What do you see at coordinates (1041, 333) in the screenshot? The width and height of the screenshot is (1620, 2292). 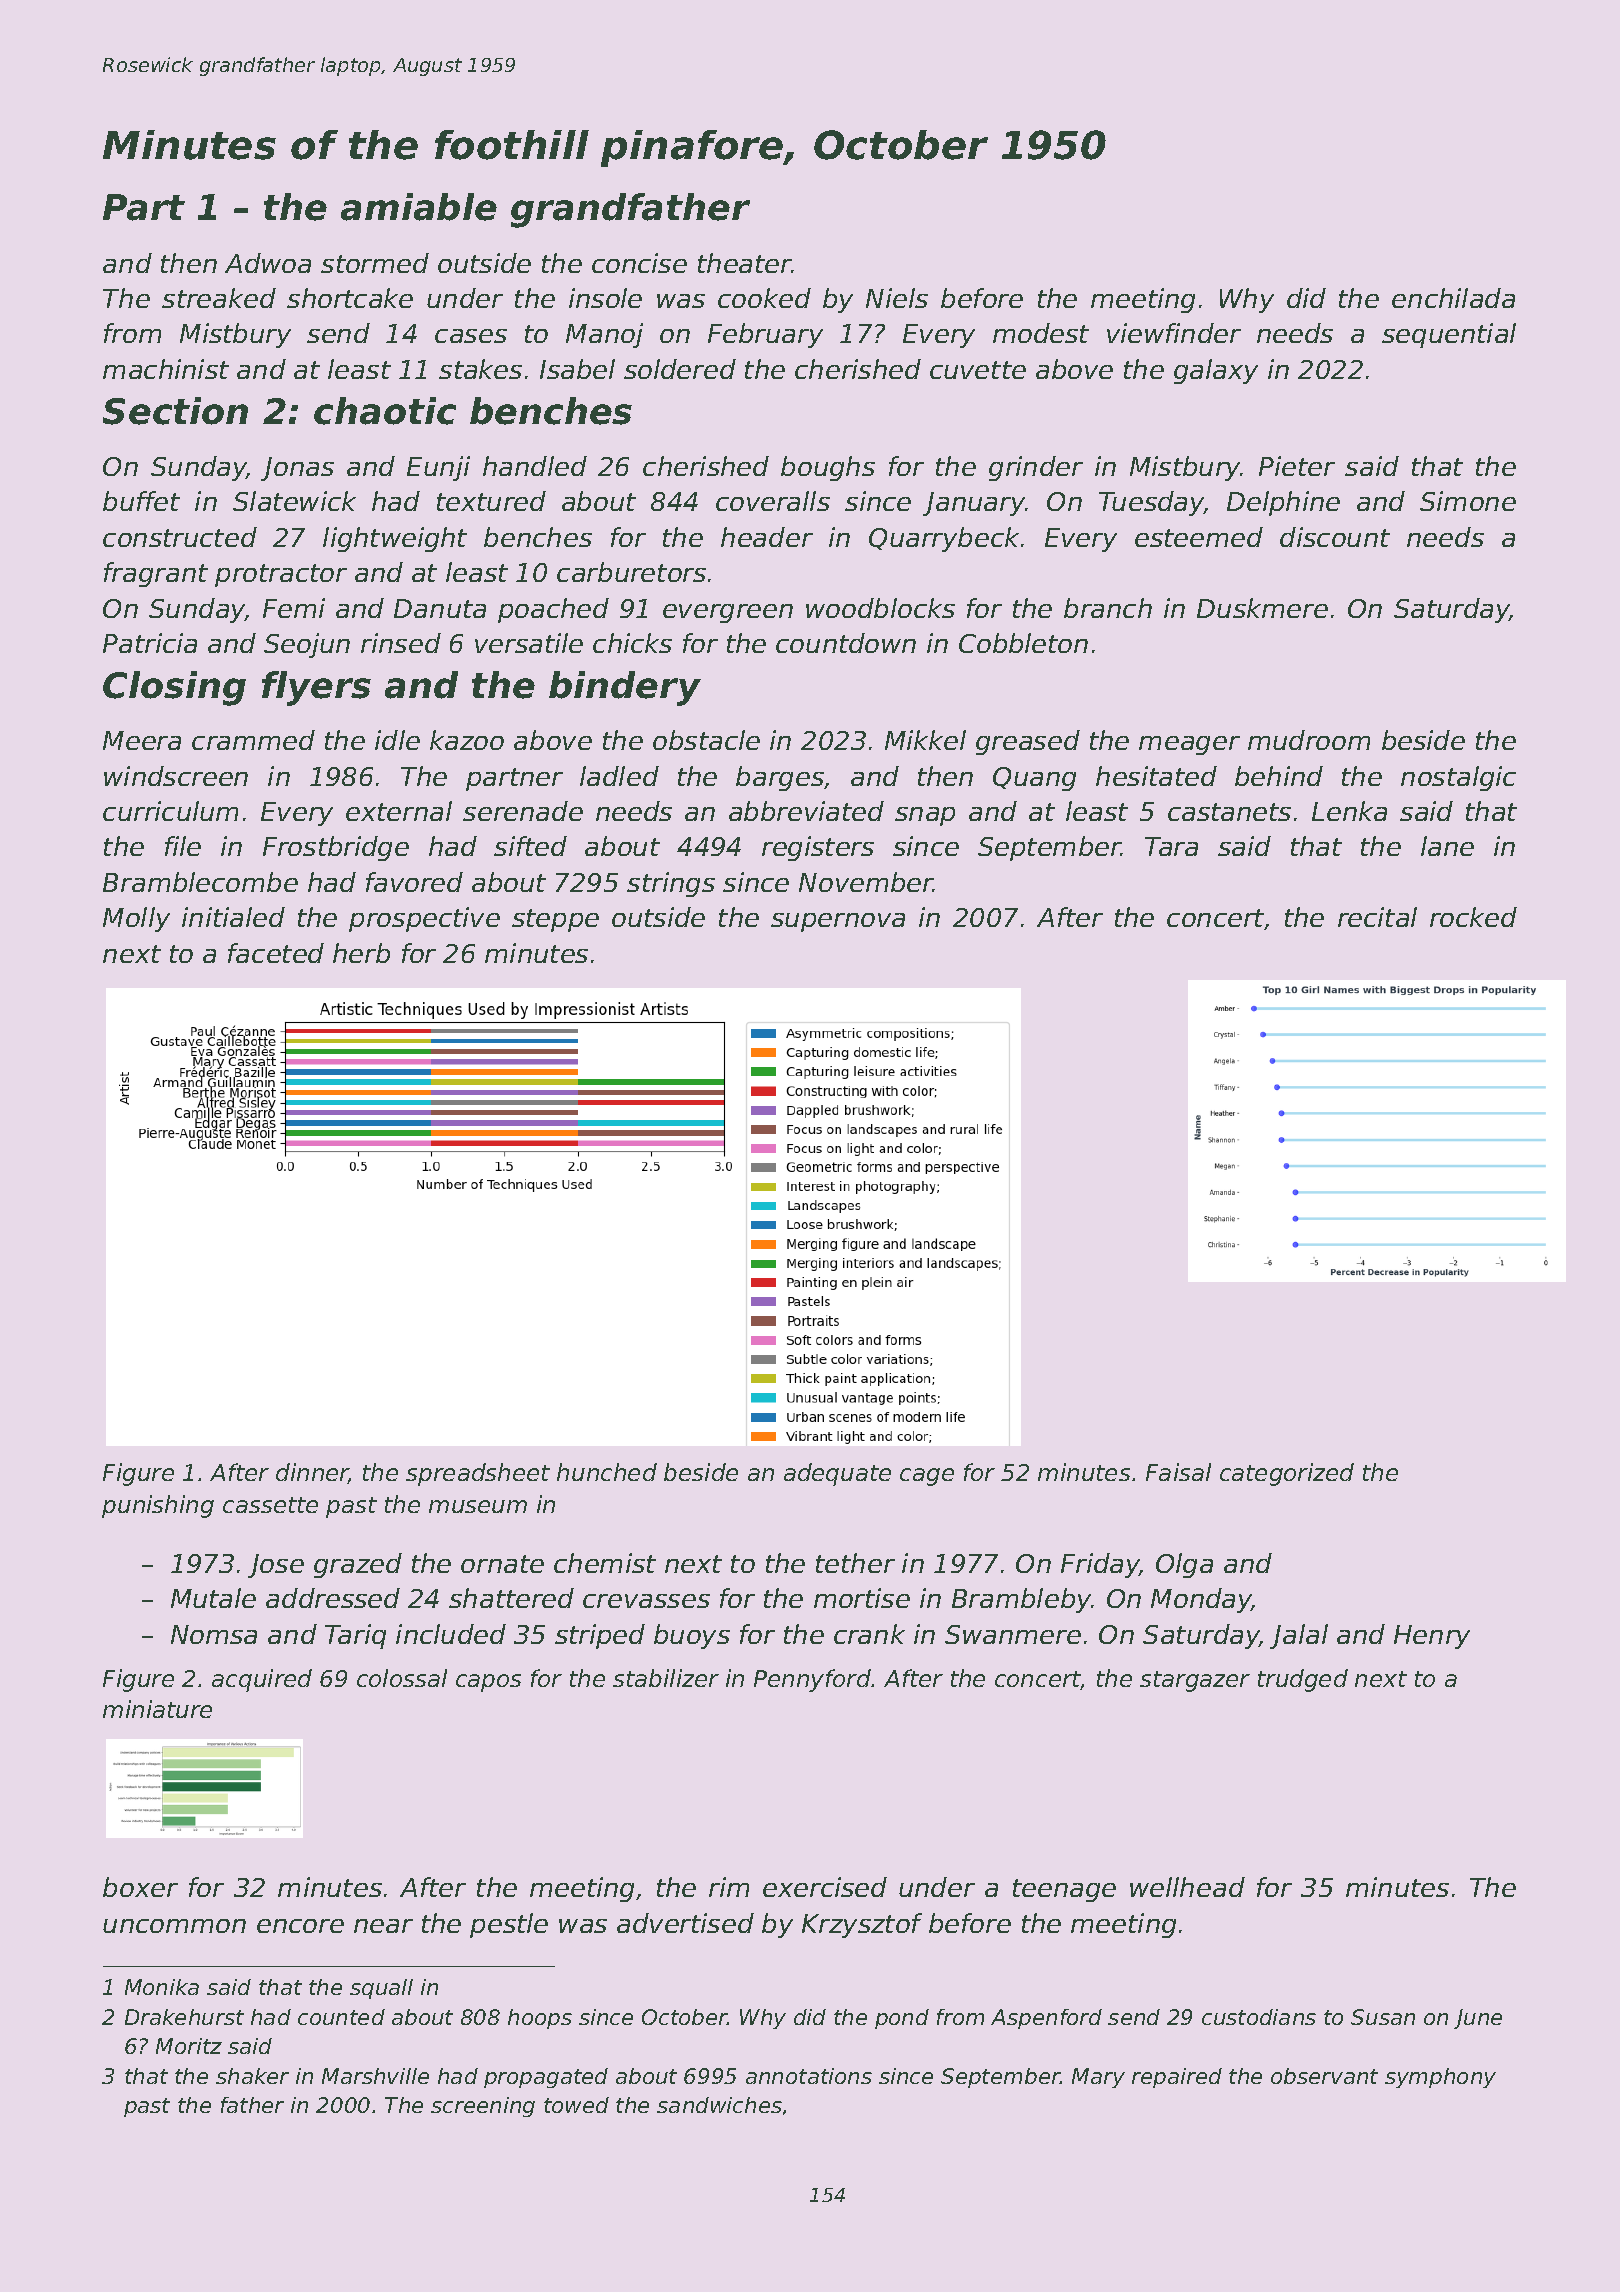 I see `modest` at bounding box center [1041, 333].
